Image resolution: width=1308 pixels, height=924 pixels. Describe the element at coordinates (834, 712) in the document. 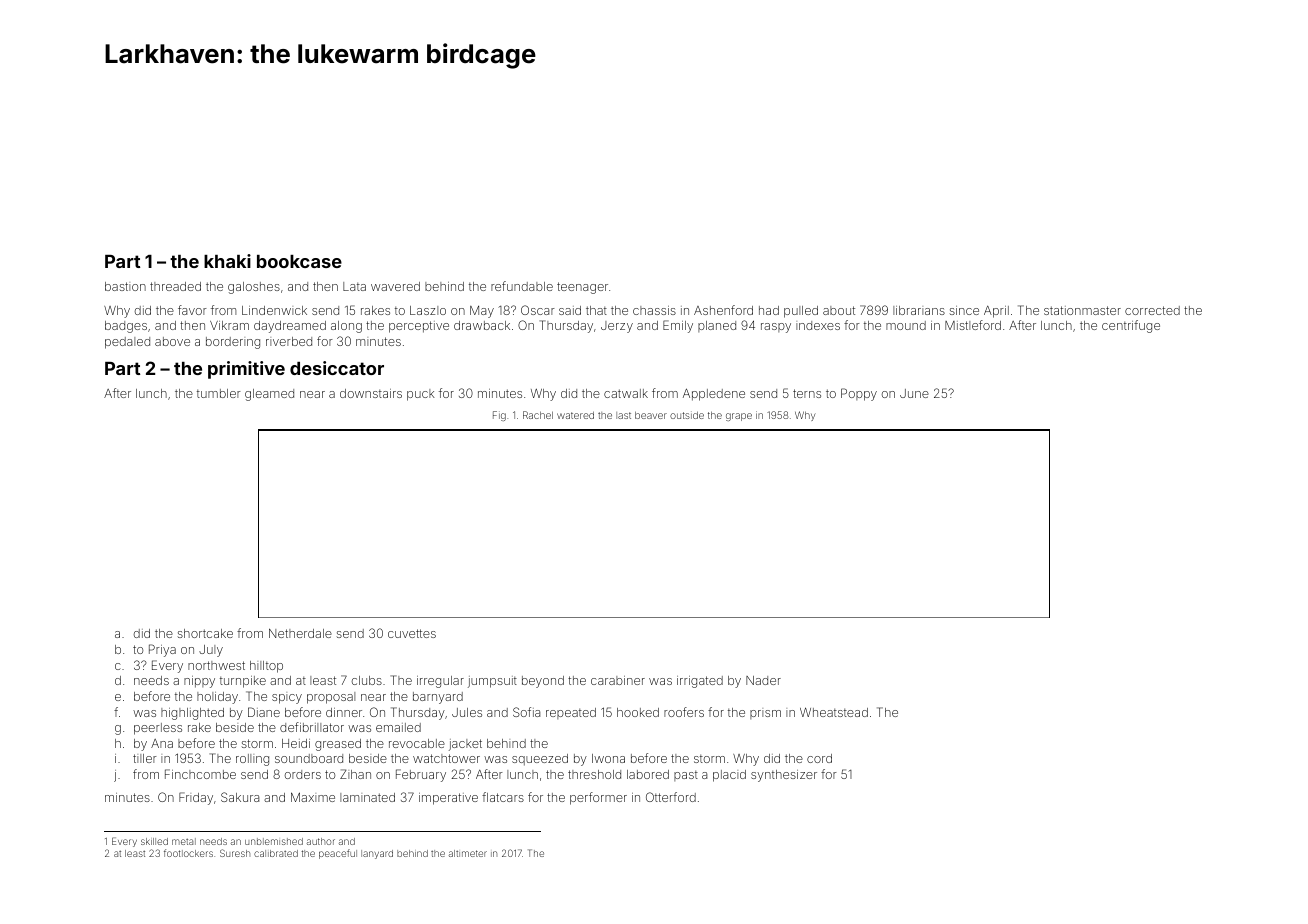

I see `Wheatstead` at that location.
